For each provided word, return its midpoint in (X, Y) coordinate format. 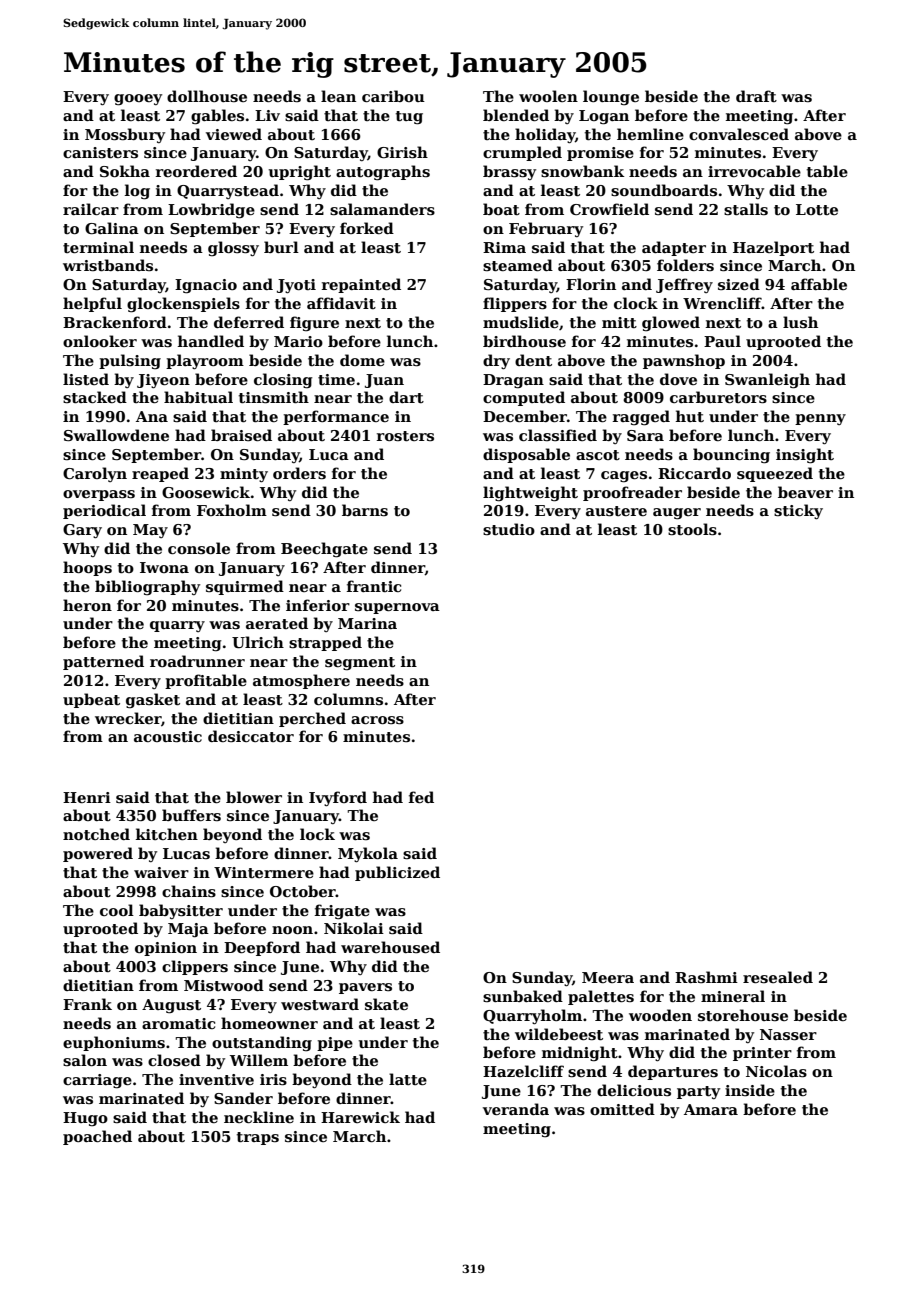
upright (300, 173)
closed (174, 1060)
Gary (82, 531)
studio (509, 529)
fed (421, 797)
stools (692, 529)
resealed (778, 977)
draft (756, 96)
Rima (504, 247)
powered (98, 854)
